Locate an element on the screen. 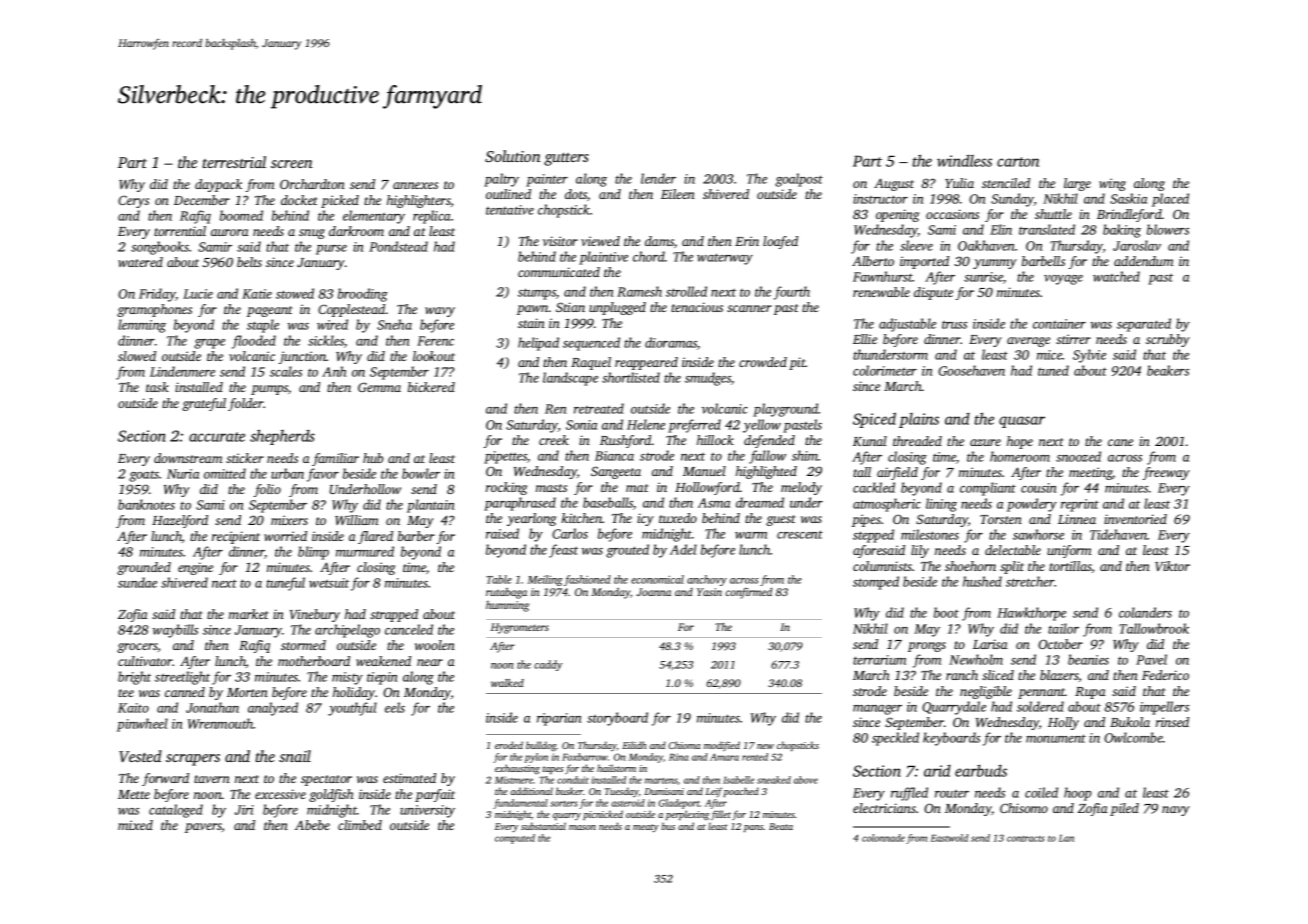 This screenshot has height=924, width=1308. helipad is located at coordinates (538, 344).
